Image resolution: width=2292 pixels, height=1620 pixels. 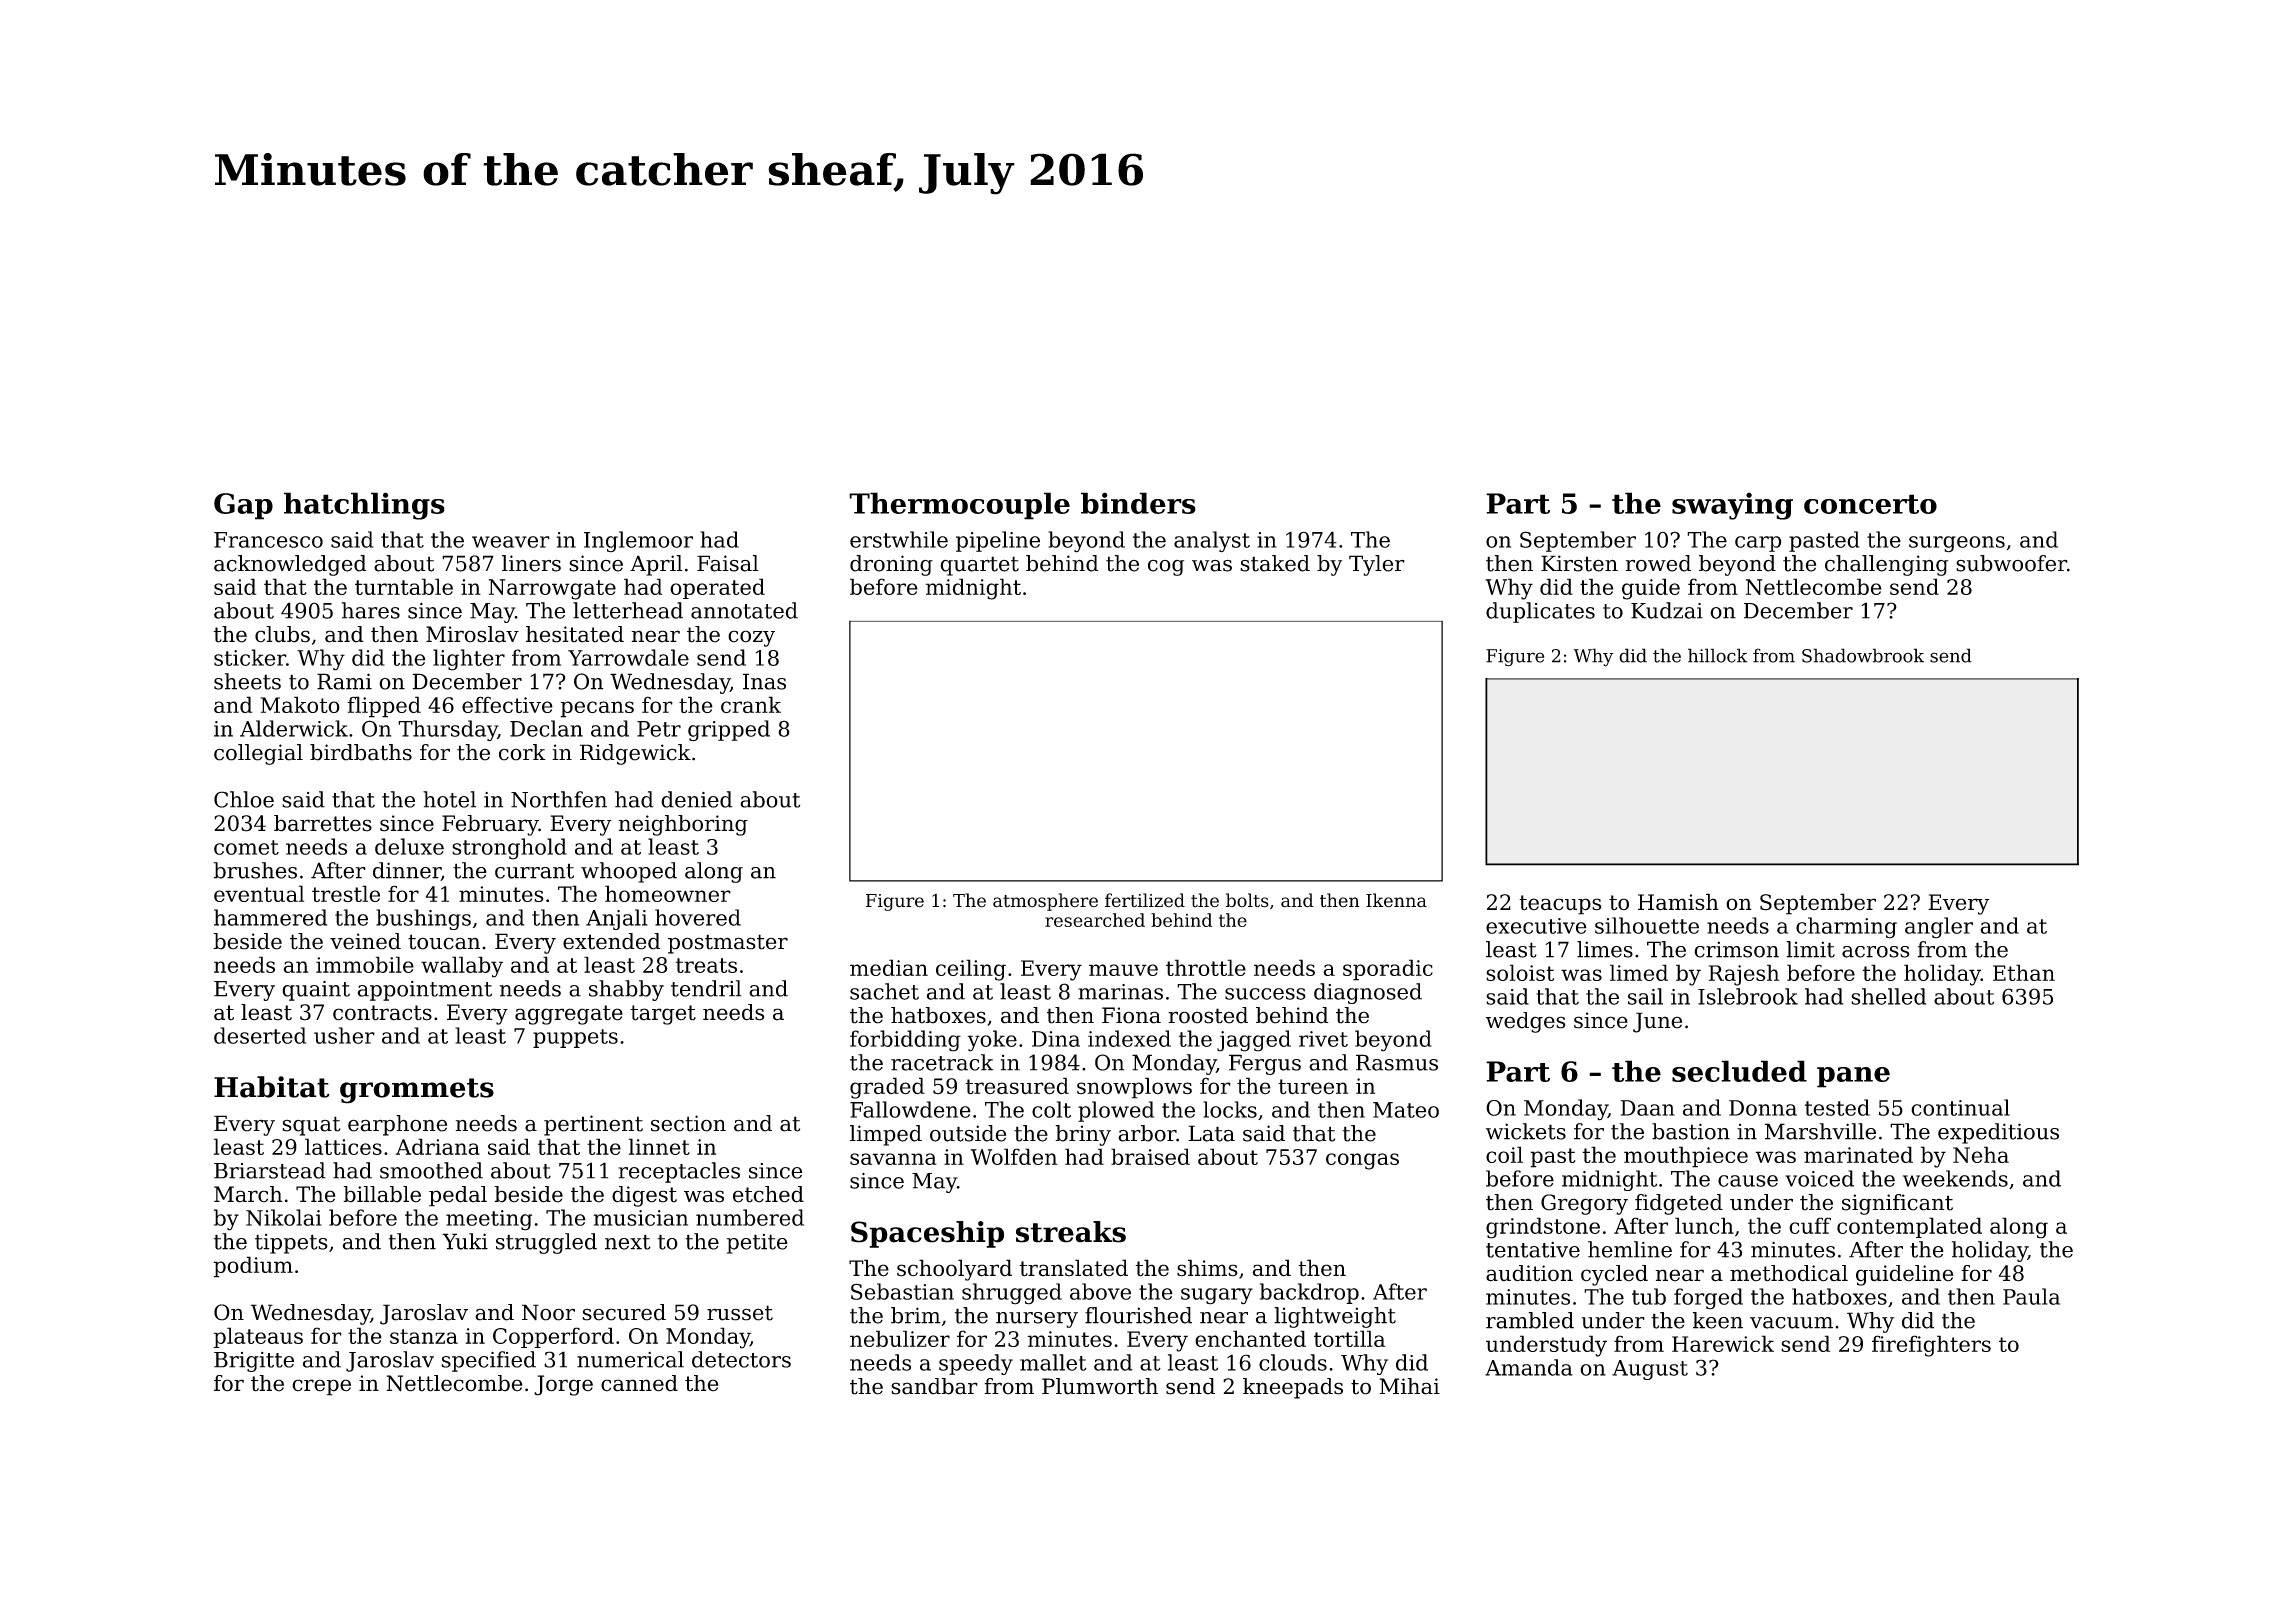 I want to click on crank, so click(x=751, y=704).
